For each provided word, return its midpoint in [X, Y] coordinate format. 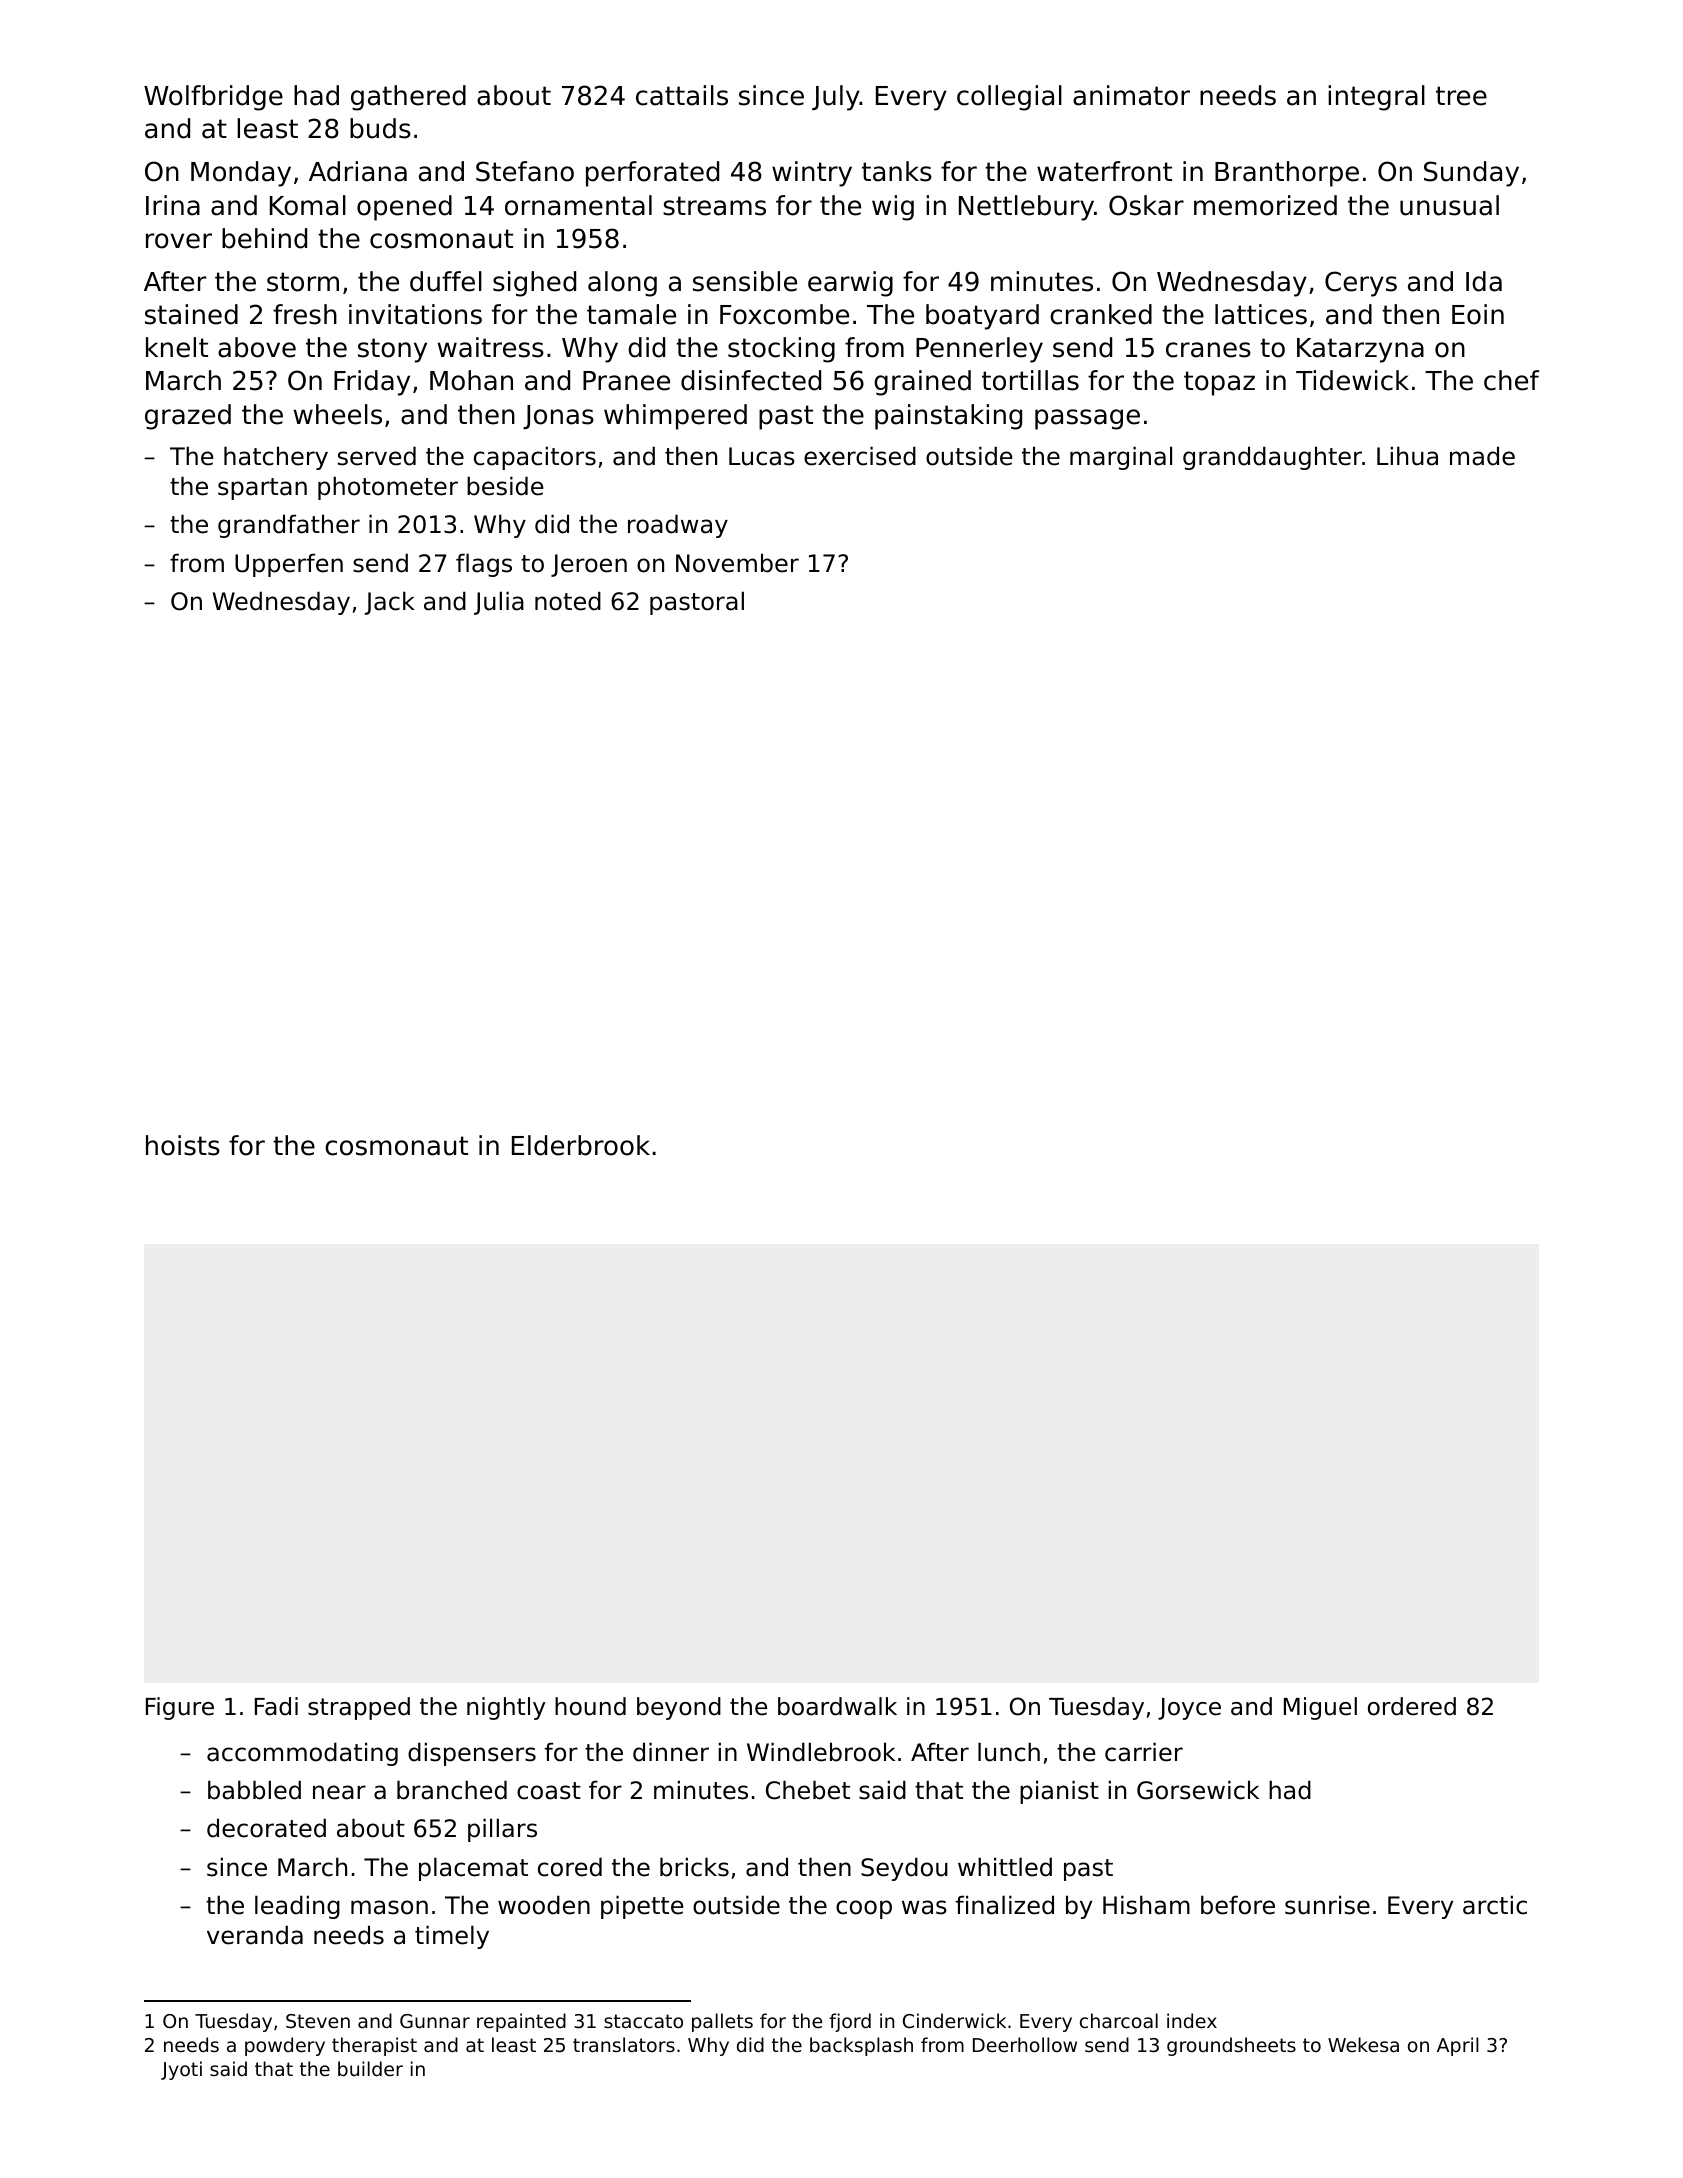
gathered [408, 98]
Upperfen [289, 565]
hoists [183, 1145]
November [737, 563]
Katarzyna [1360, 350]
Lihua [1407, 456]
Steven [318, 2021]
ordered [1412, 1706]
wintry [812, 174]
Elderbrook [581, 1145]
